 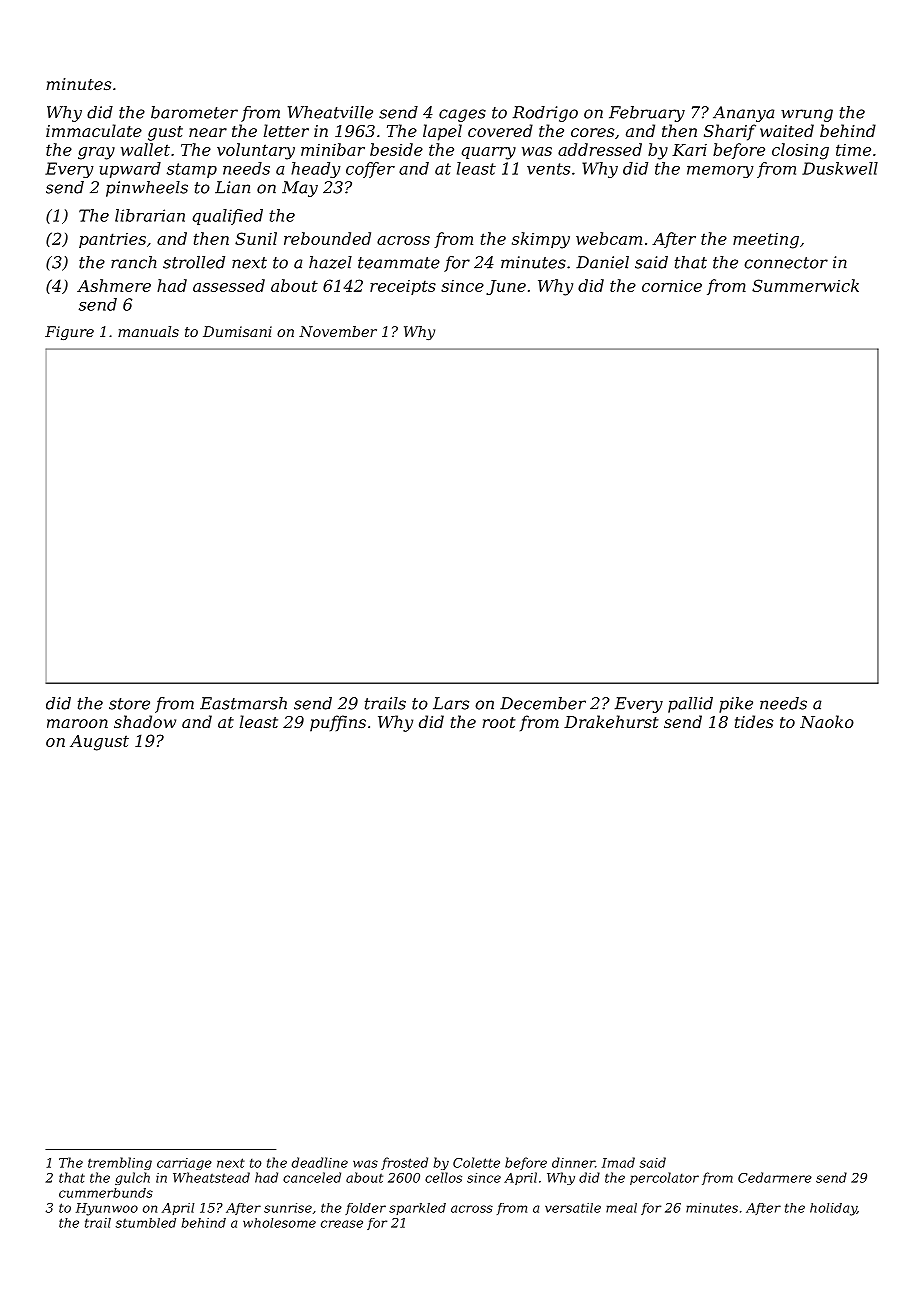 What do you see at coordinates (148, 331) in the screenshot?
I see `manuals` at bounding box center [148, 331].
